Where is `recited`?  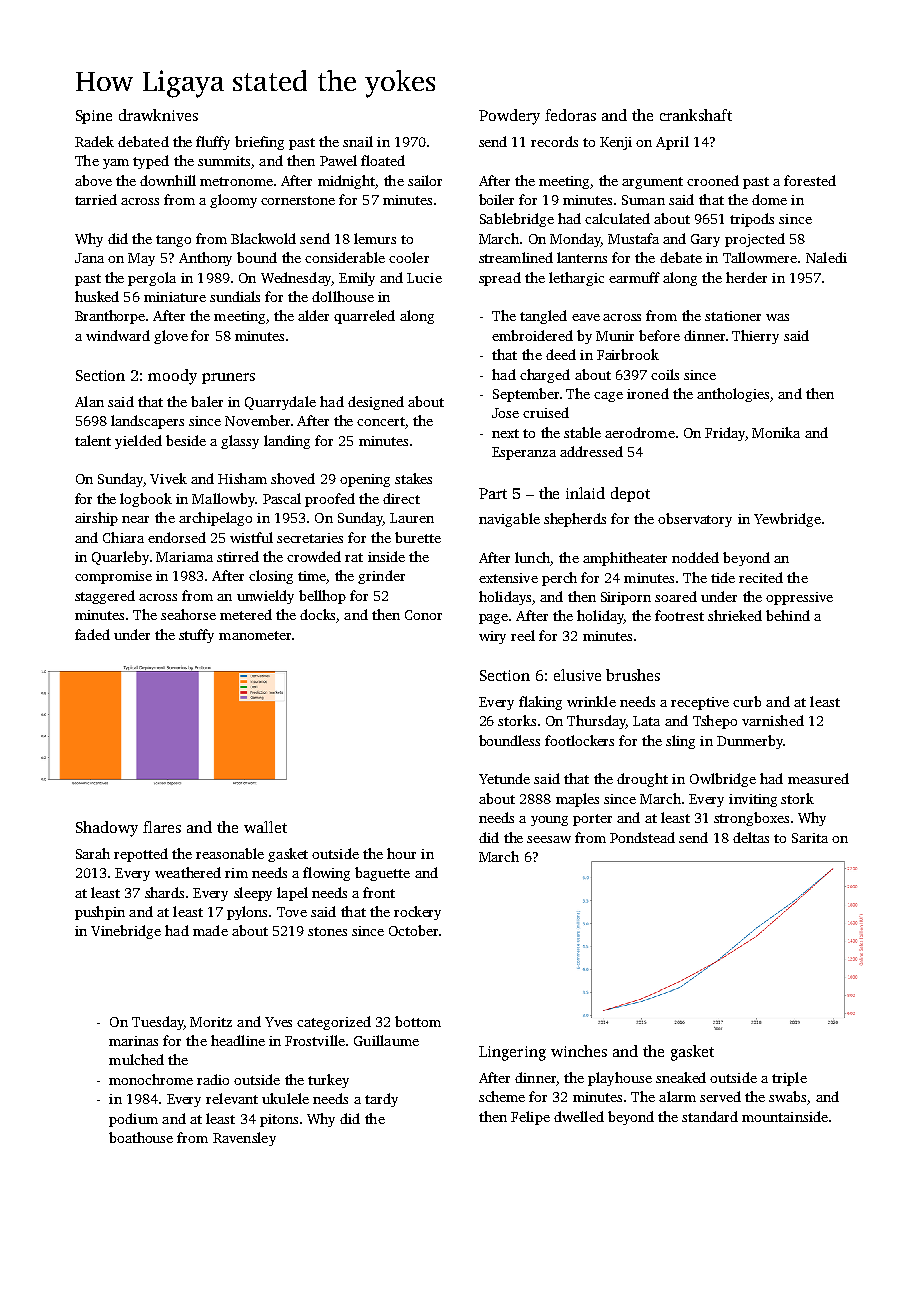 recited is located at coordinates (761, 577).
